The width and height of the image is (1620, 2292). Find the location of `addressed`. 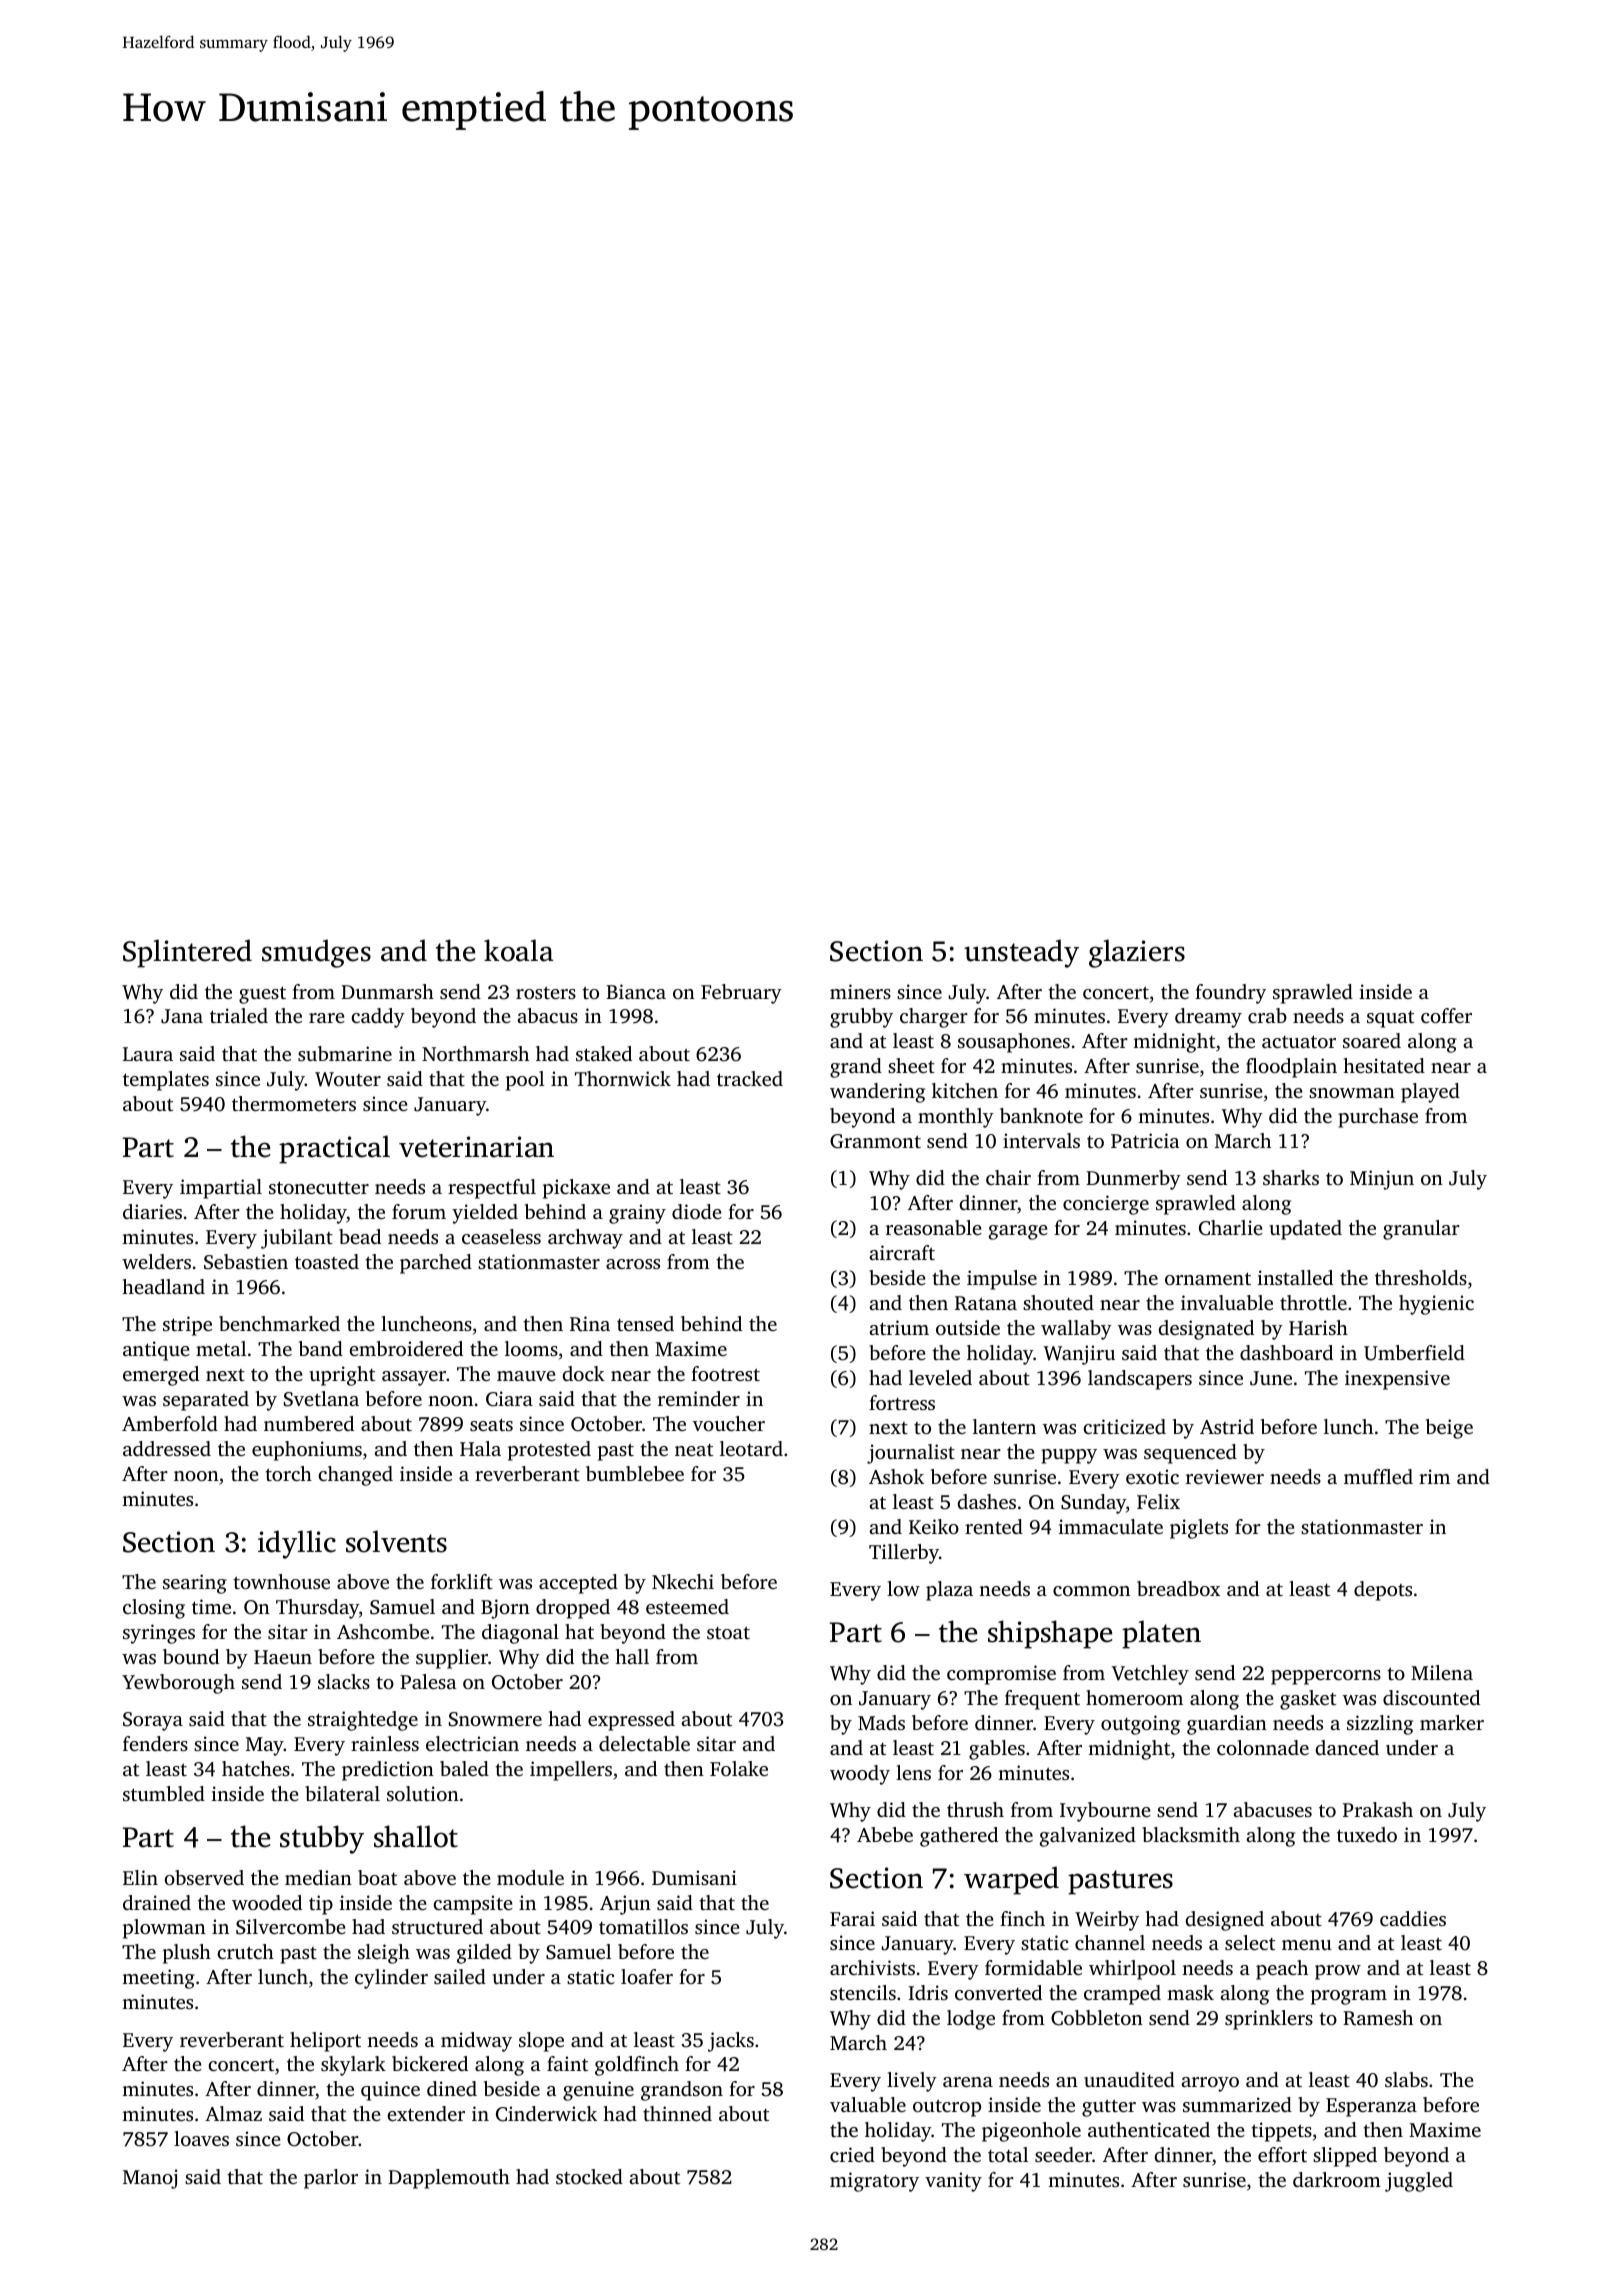

addressed is located at coordinates (167, 1448).
